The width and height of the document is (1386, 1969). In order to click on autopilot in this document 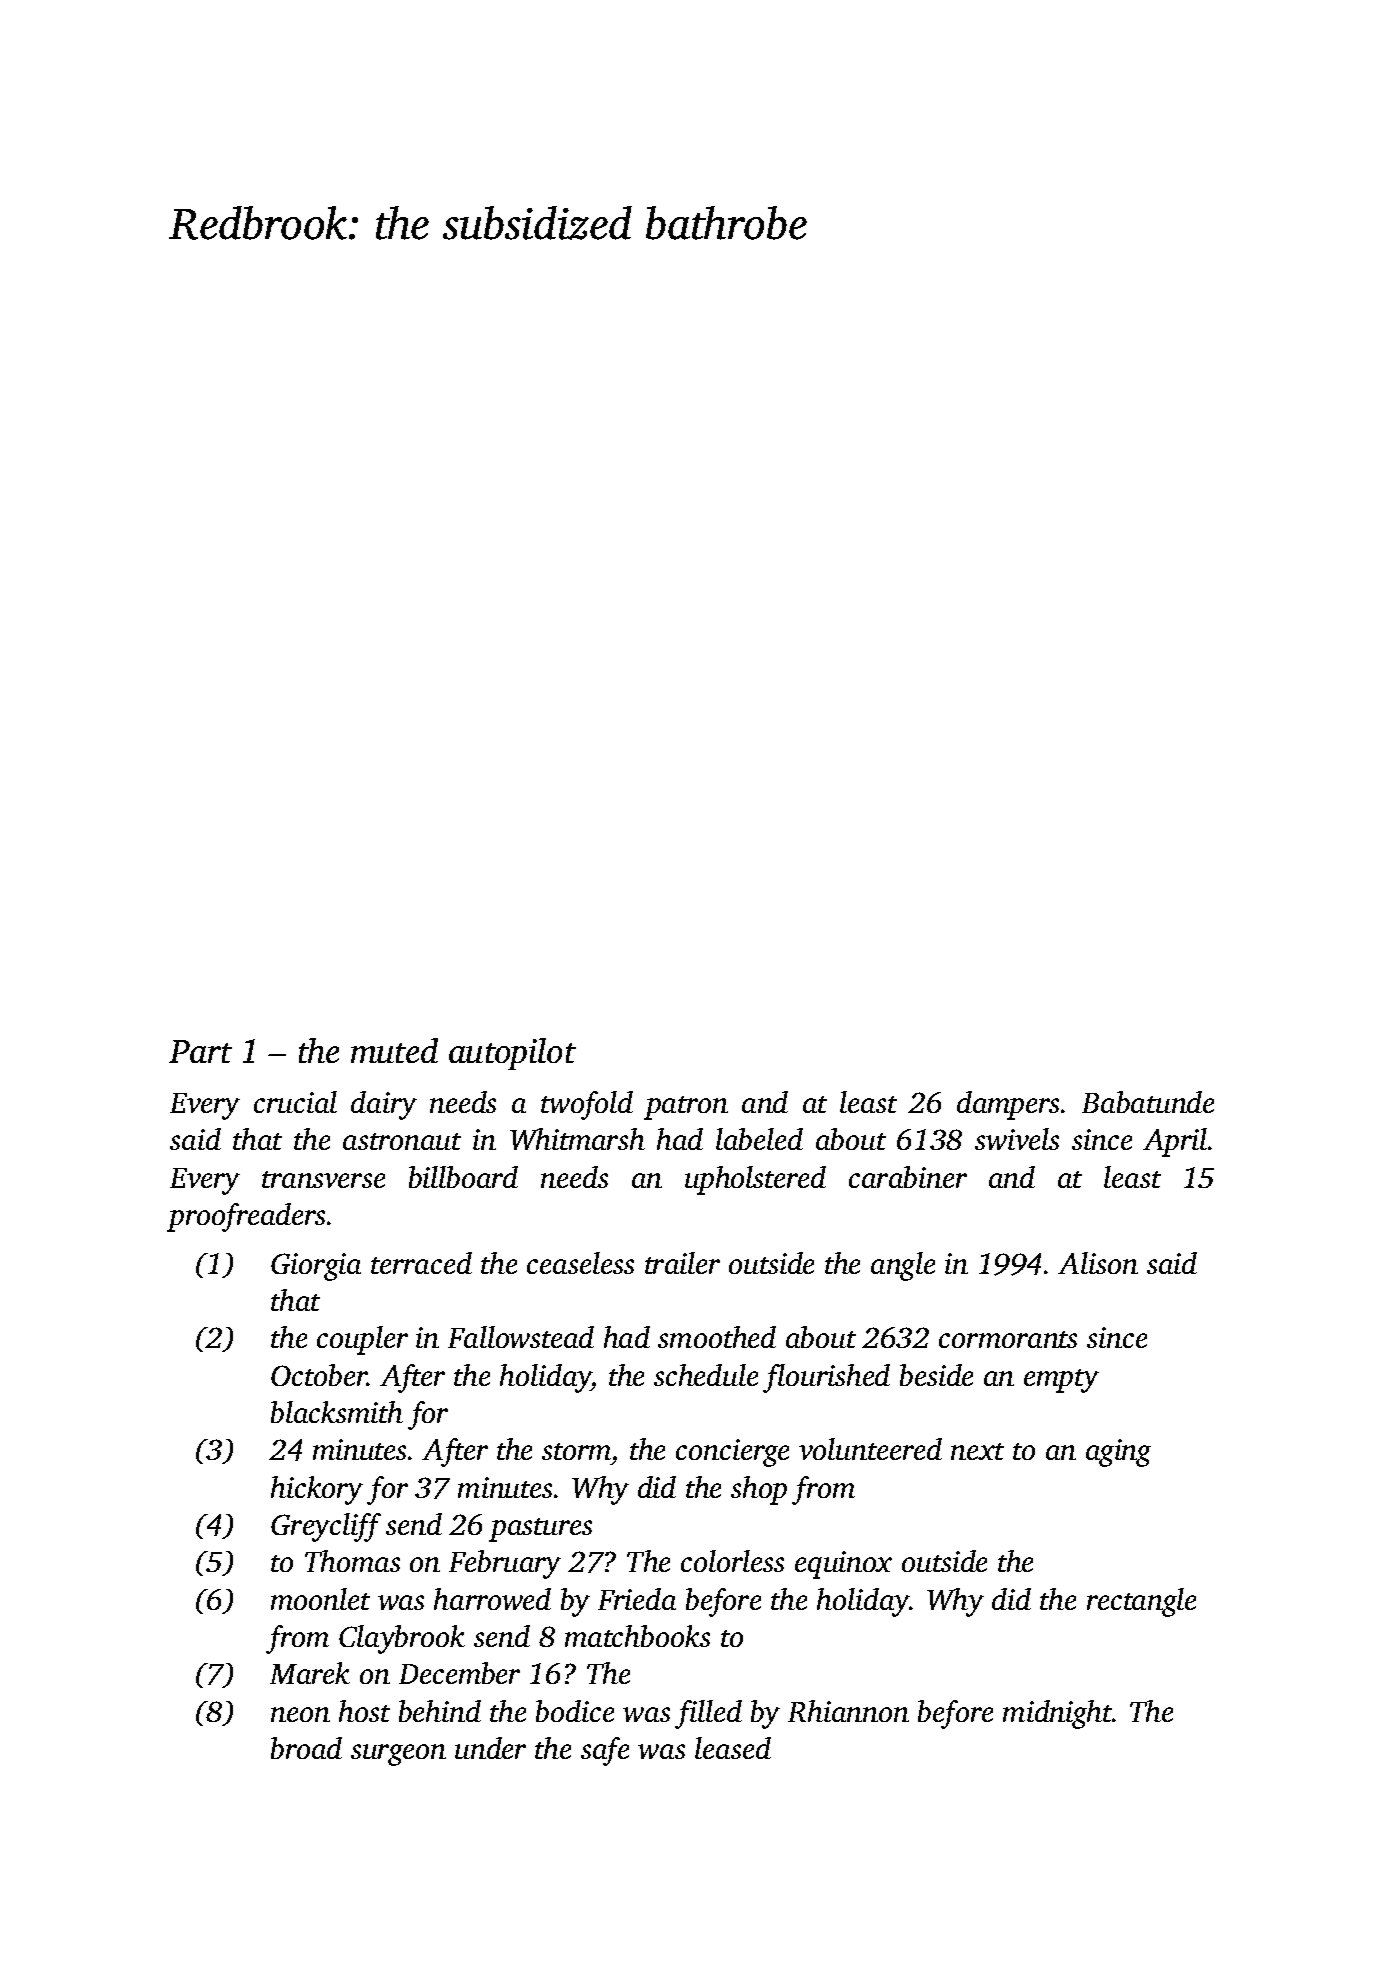, I will do `click(512, 1054)`.
